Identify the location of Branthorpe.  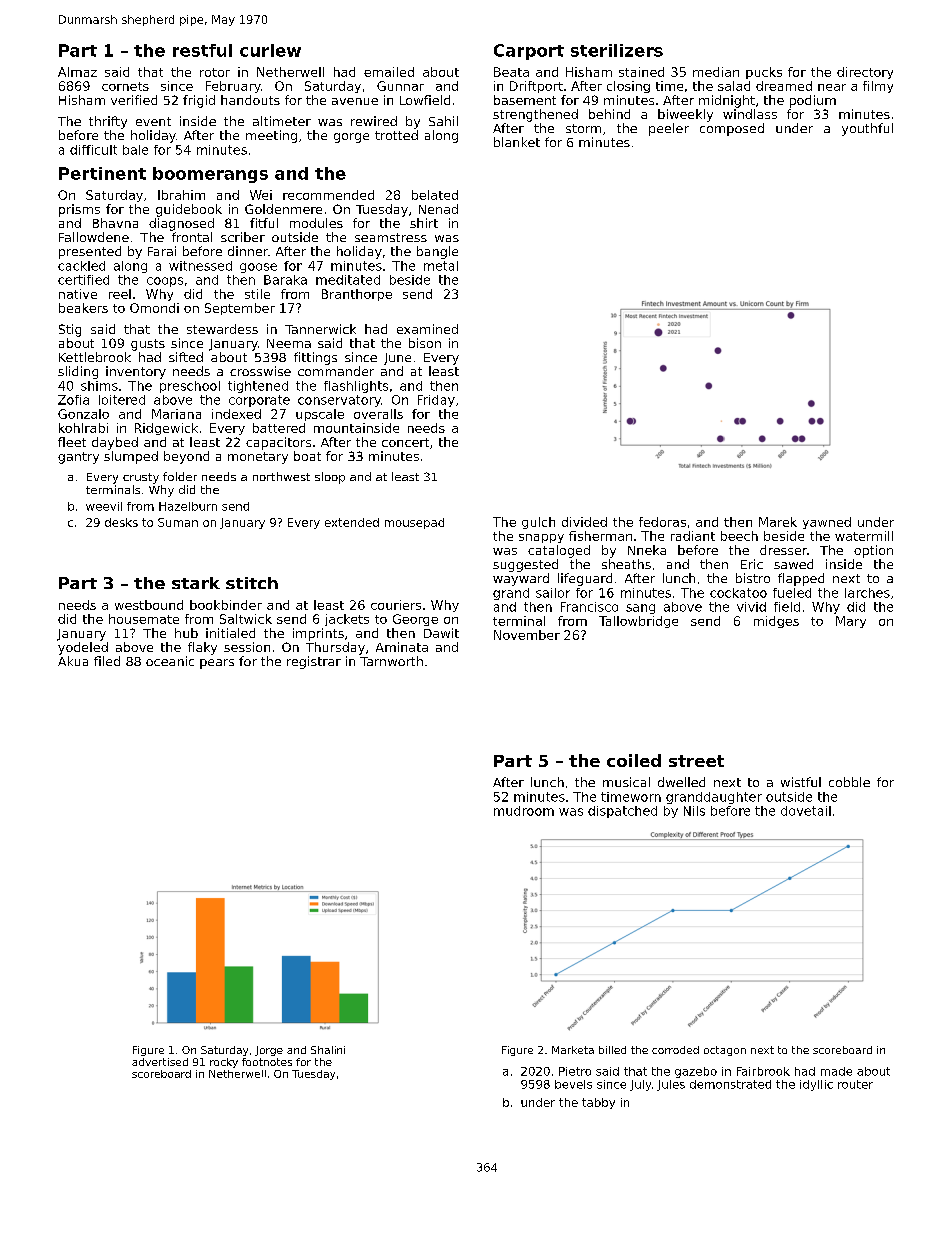
(357, 295).
